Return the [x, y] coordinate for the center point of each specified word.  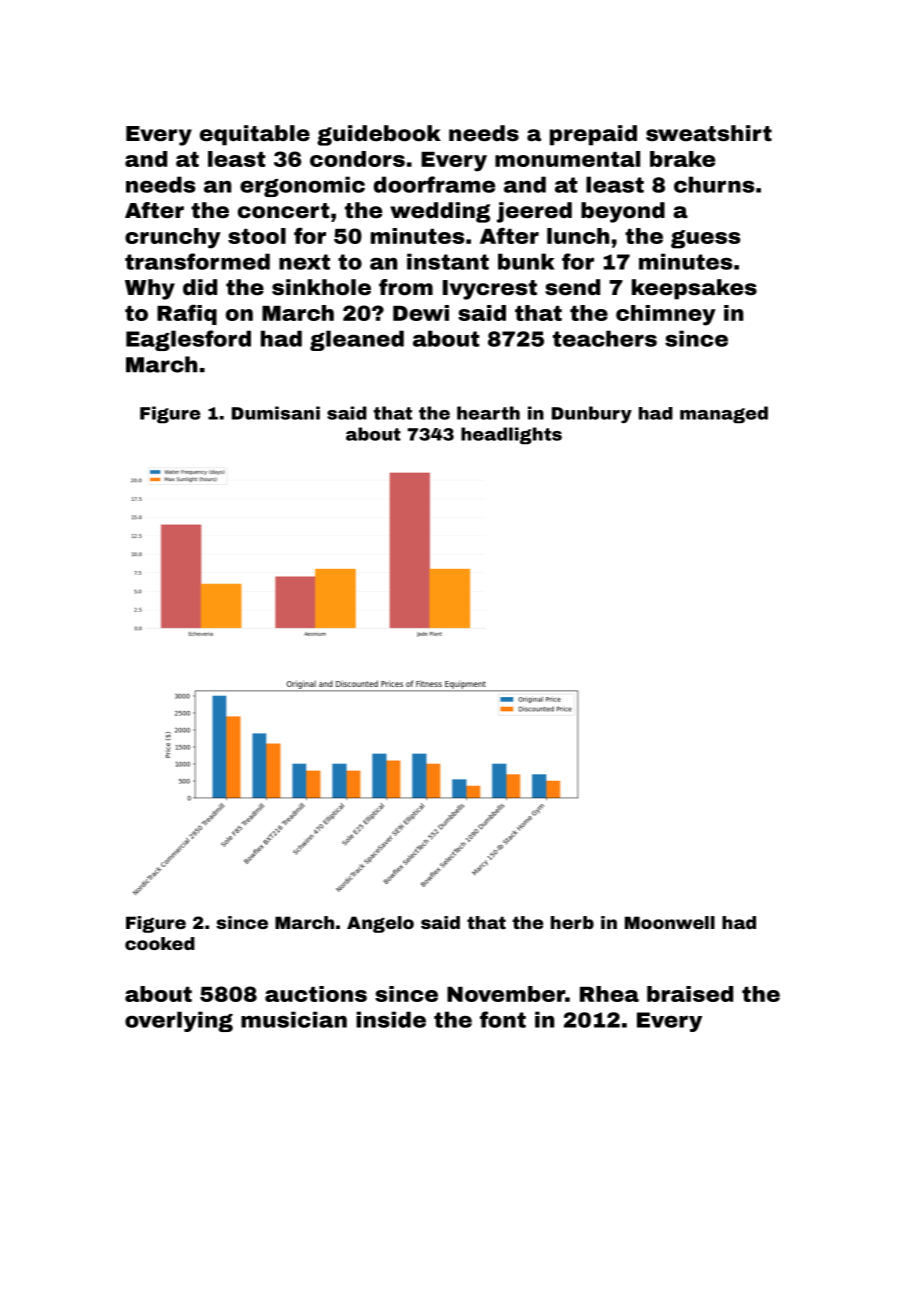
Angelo [380, 924]
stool [257, 236]
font [503, 1019]
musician [294, 1019]
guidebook [379, 135]
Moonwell [670, 922]
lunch [578, 236]
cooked [160, 943]
